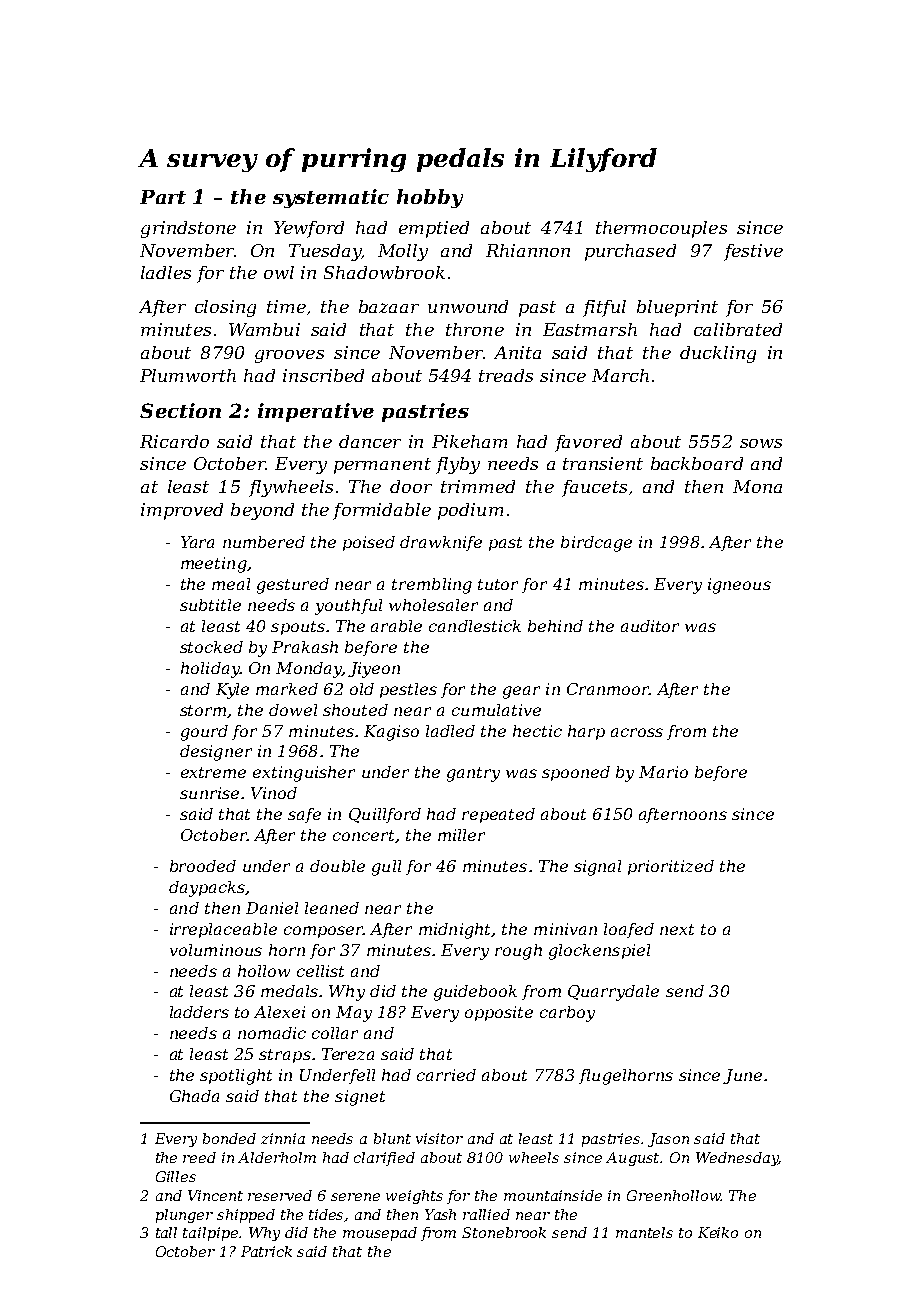 This screenshot has width=924, height=1311. I want to click on calibrated, so click(738, 329).
